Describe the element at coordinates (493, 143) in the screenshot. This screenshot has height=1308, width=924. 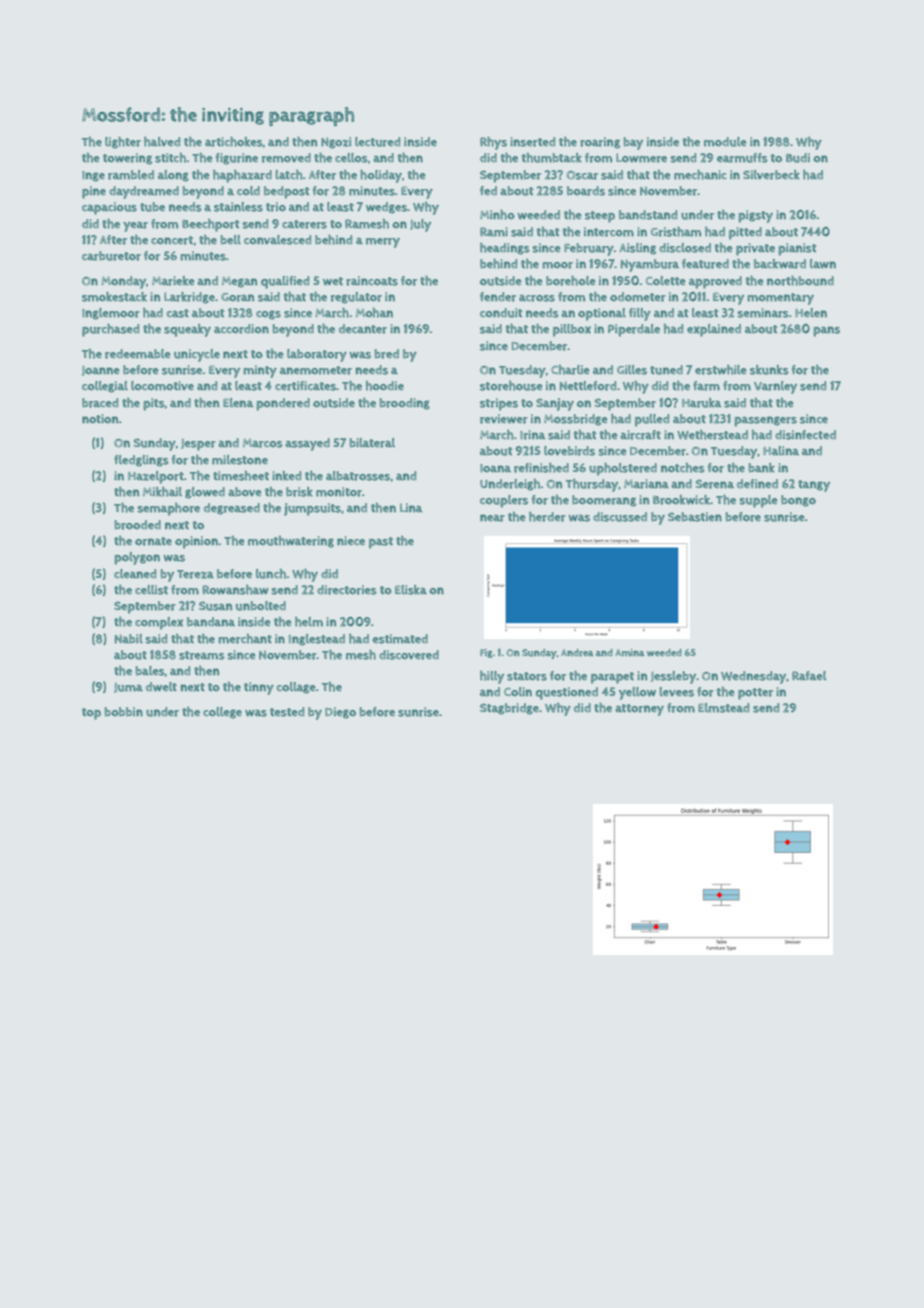
I see `Rhys` at that location.
